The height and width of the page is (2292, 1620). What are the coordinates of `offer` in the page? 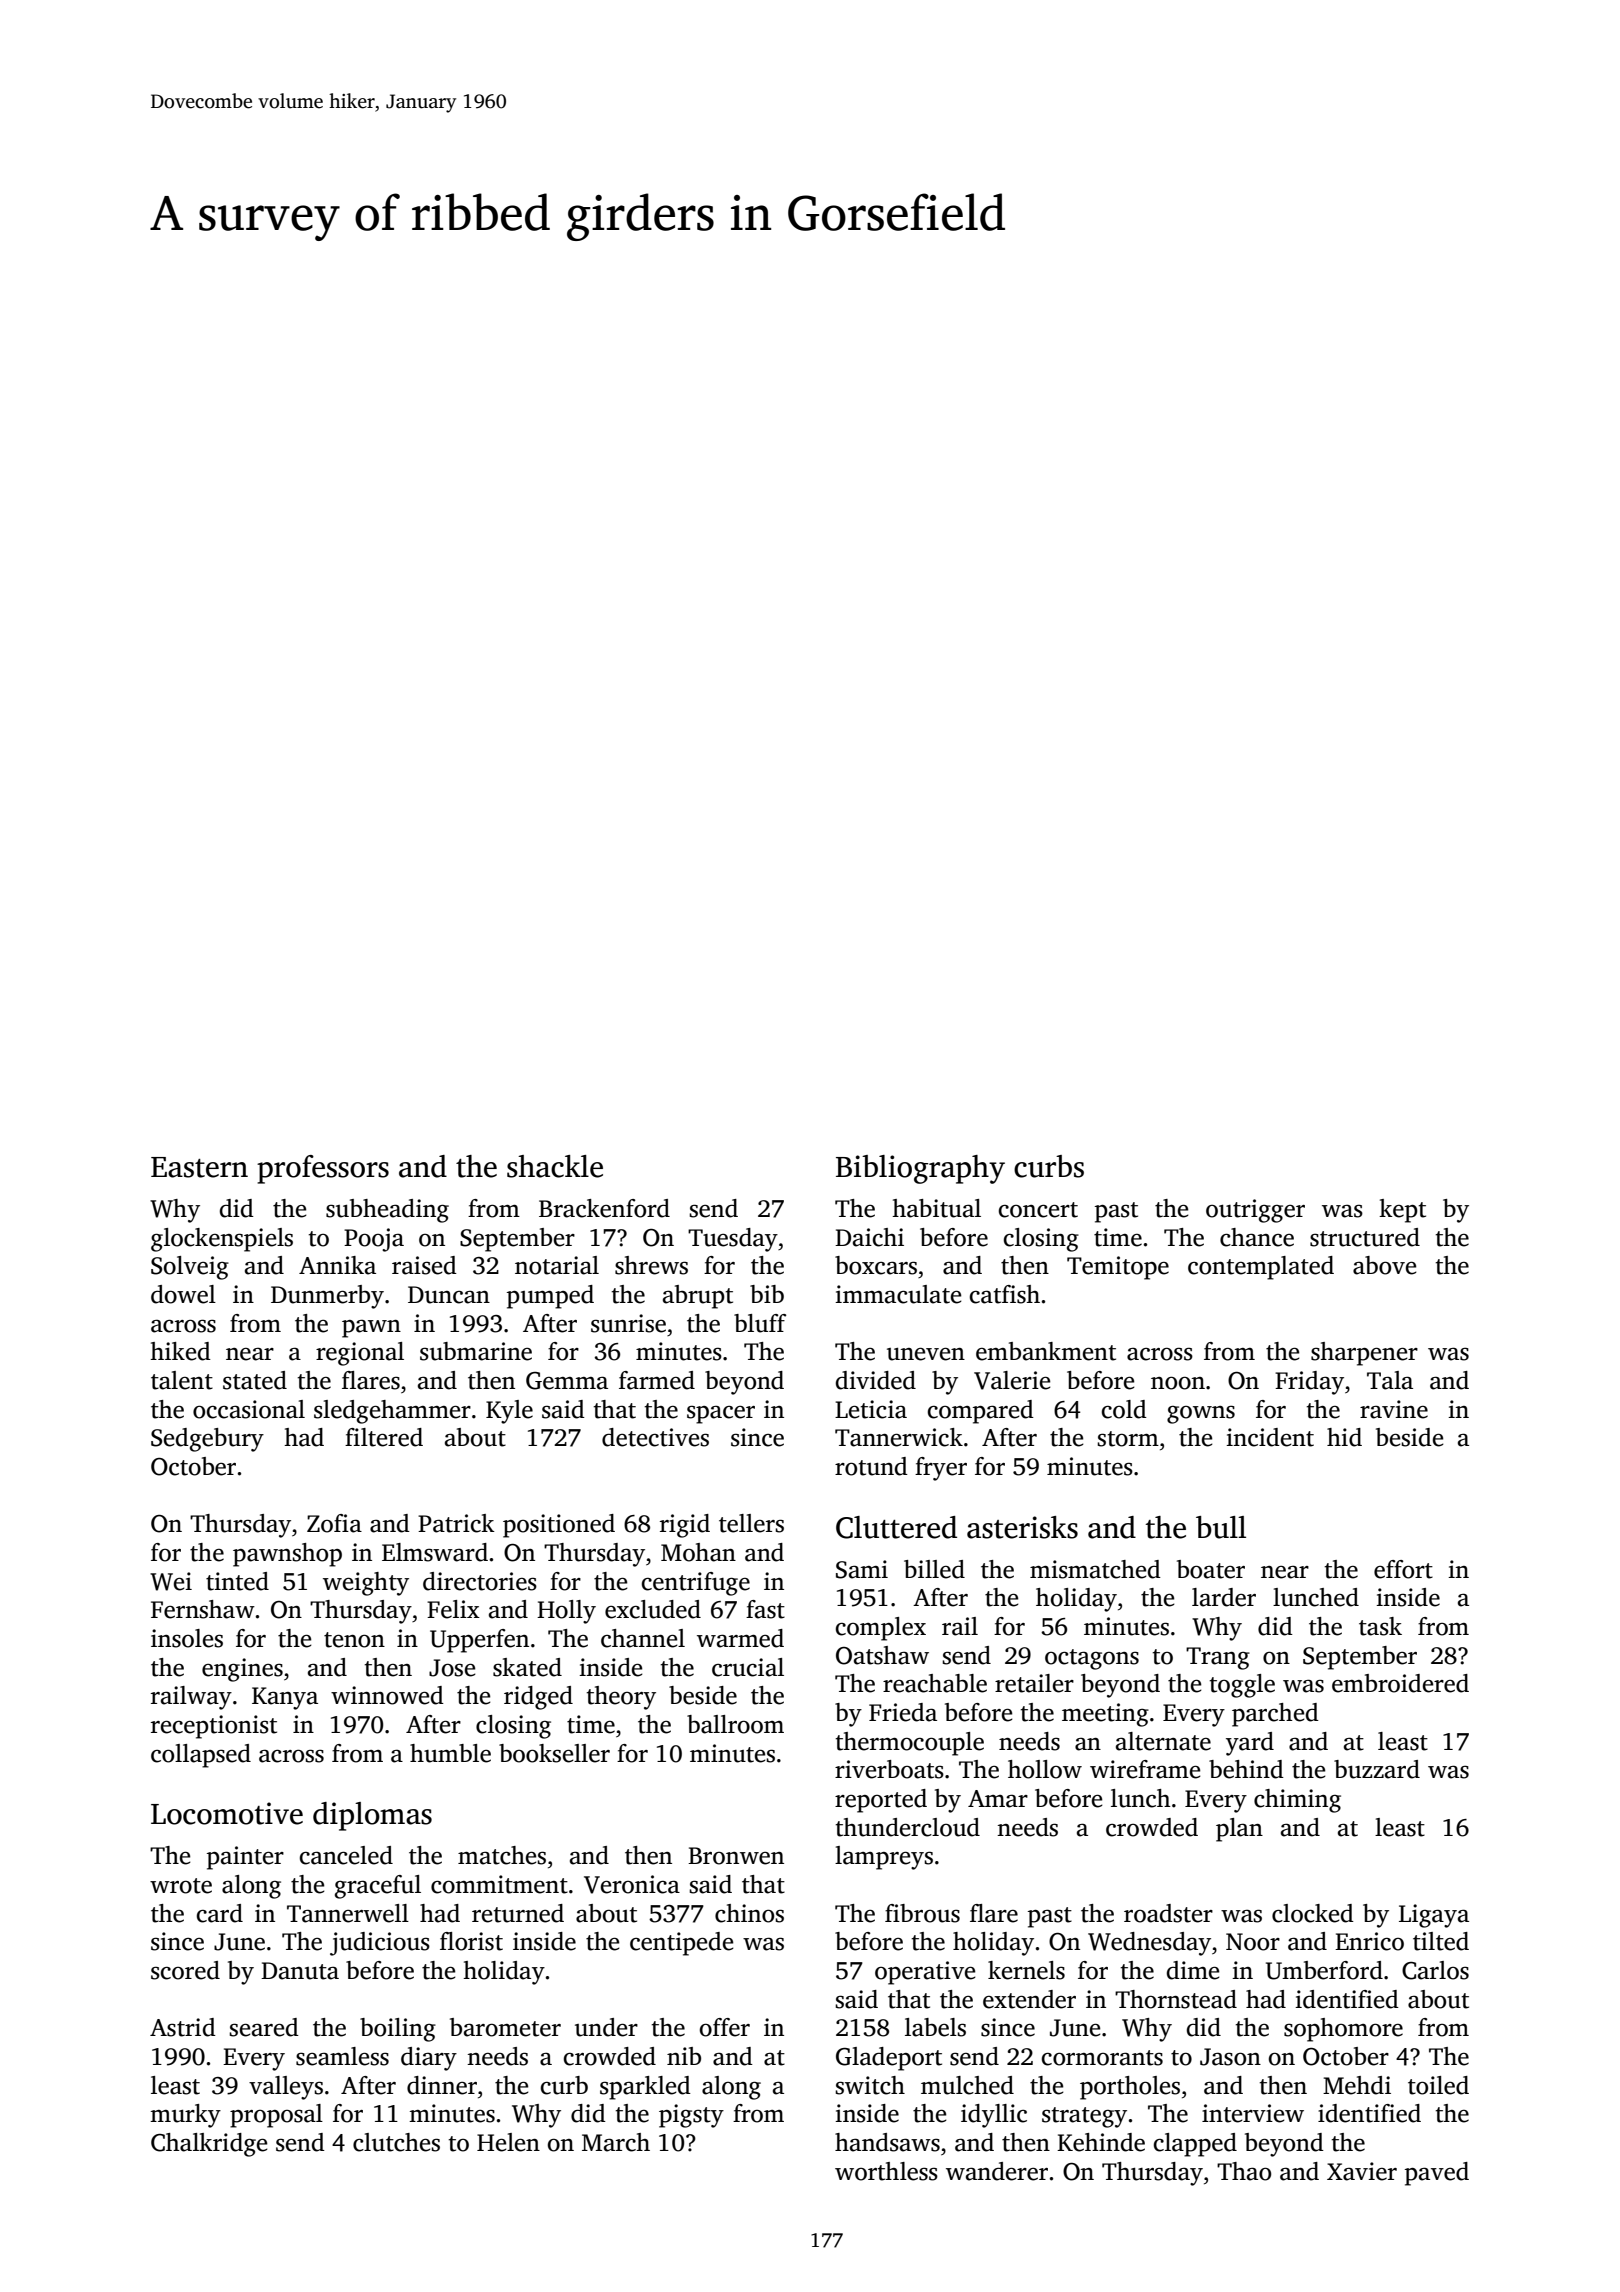 It's located at (725, 2027).
